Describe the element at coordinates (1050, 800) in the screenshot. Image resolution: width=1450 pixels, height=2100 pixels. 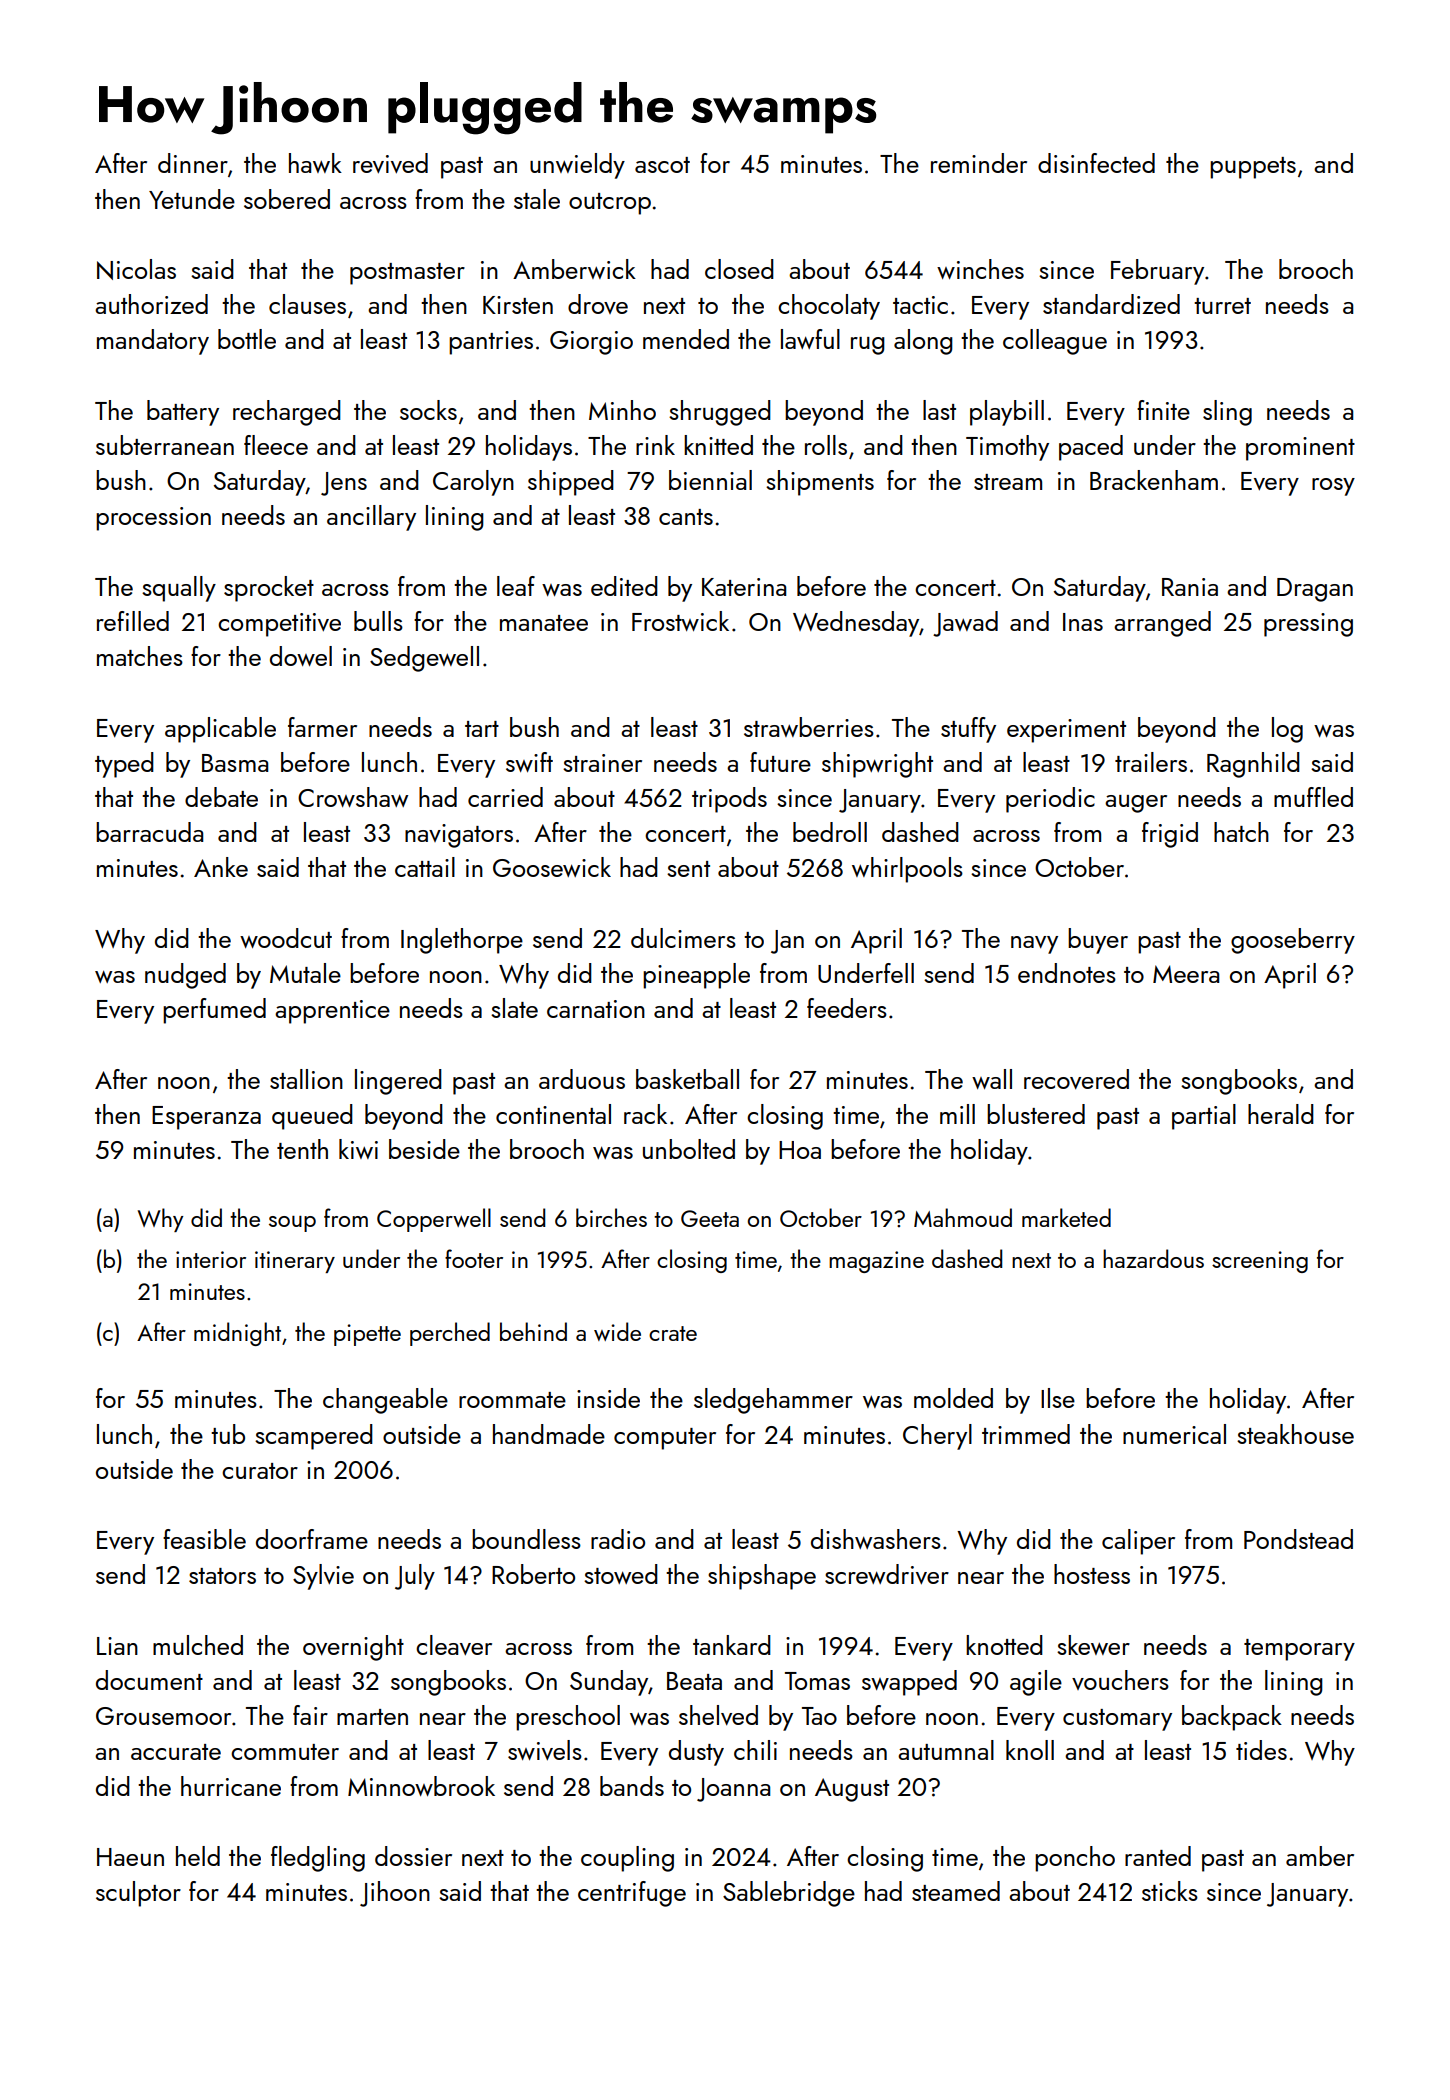
I see `periodic` at that location.
